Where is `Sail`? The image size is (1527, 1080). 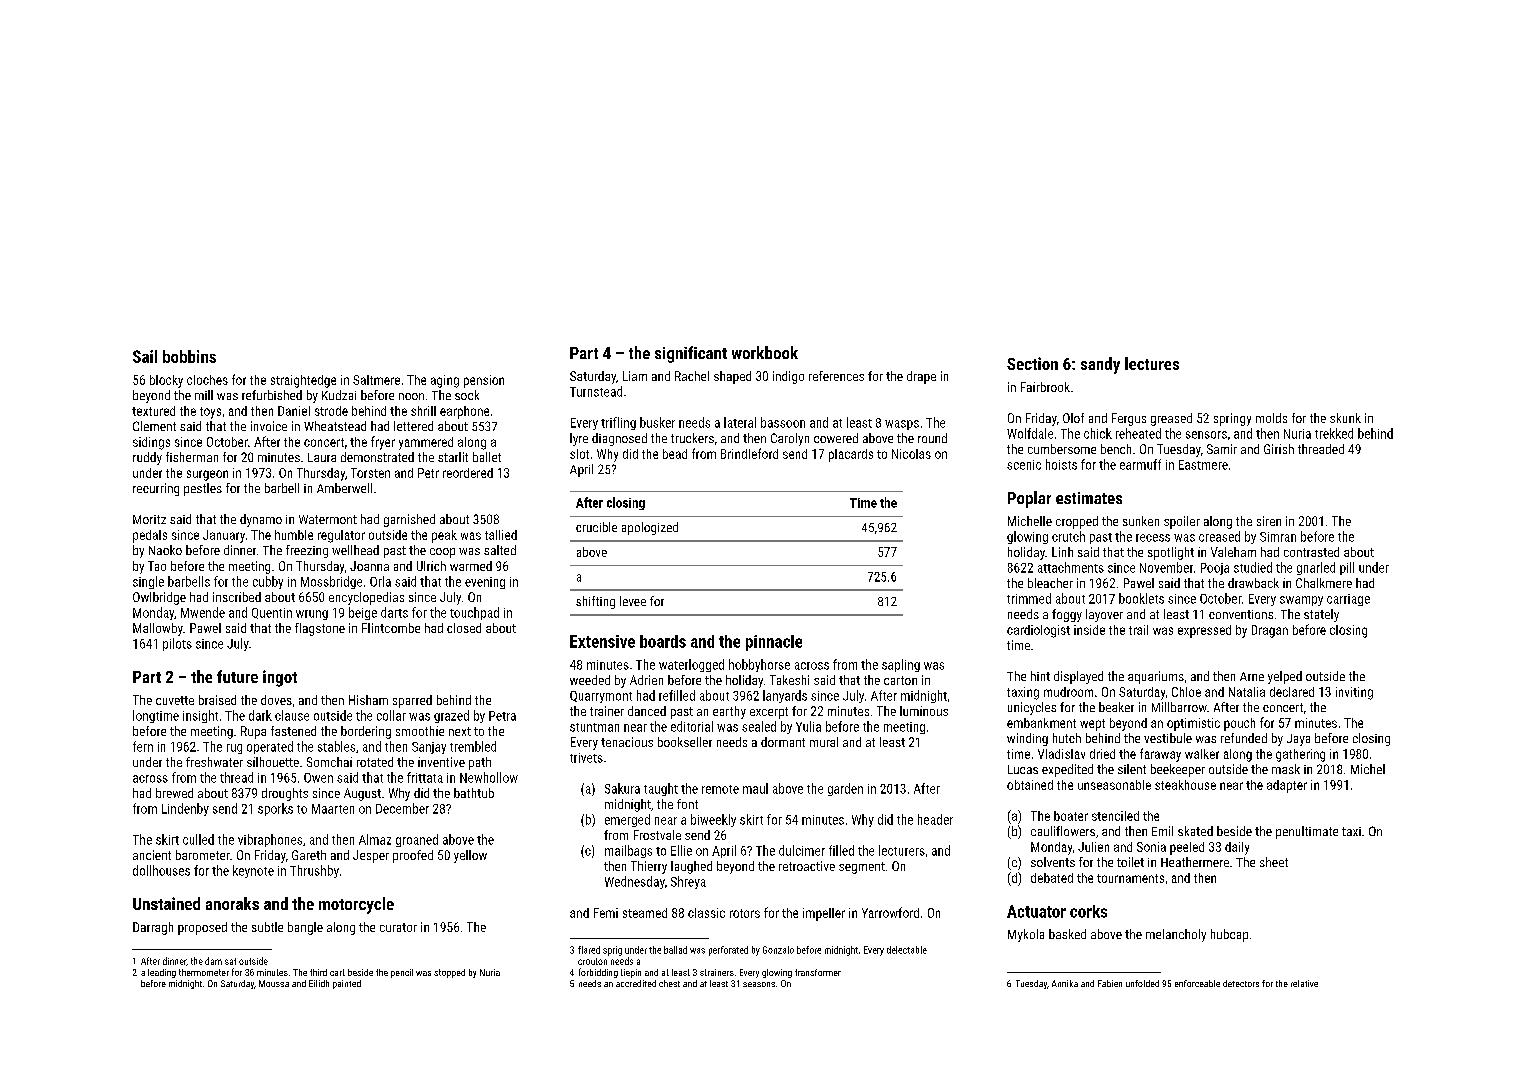 Sail is located at coordinates (145, 356).
